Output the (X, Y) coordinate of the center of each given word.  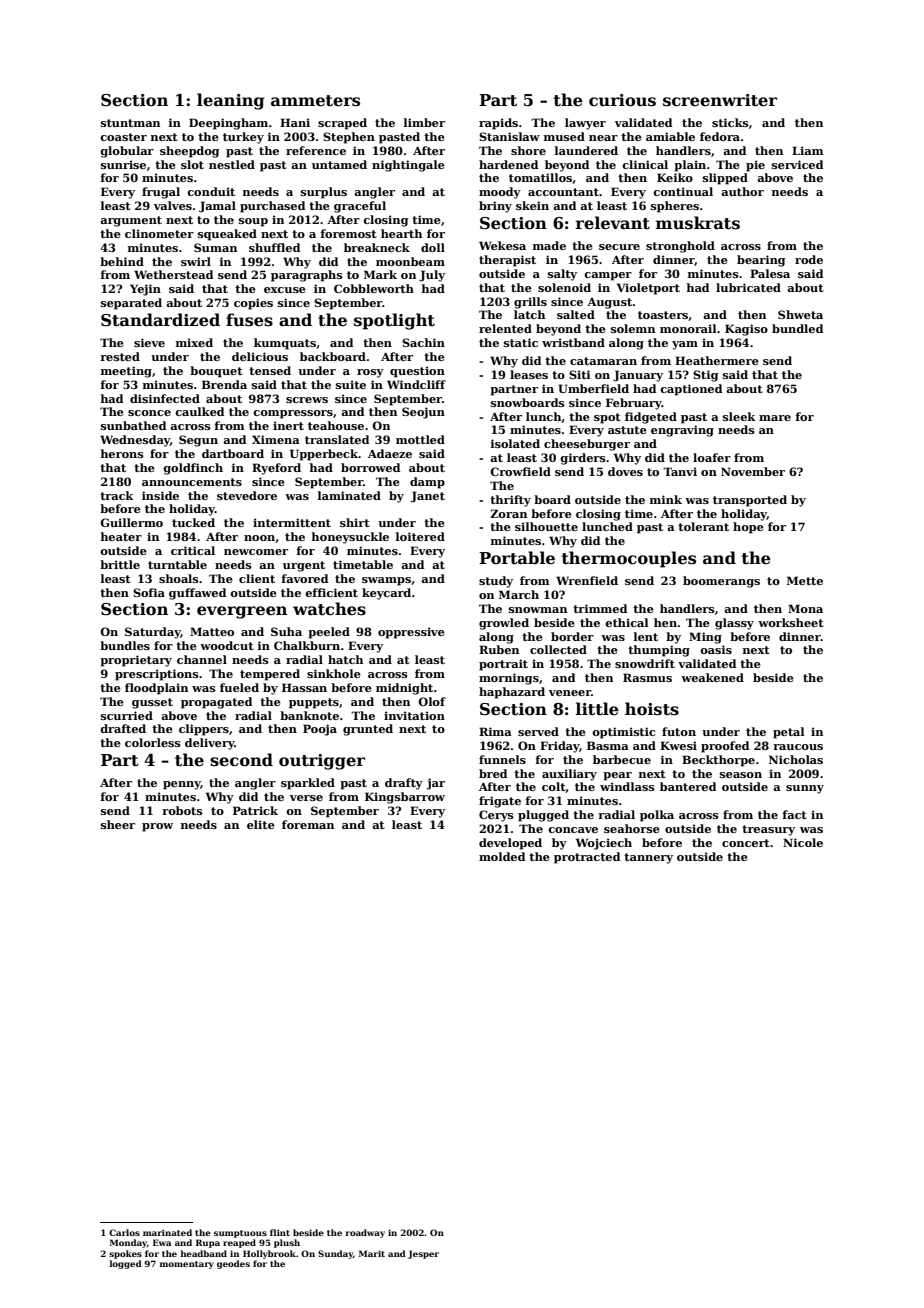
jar (435, 784)
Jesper (423, 1254)
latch (529, 314)
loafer (712, 457)
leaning (230, 101)
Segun (198, 441)
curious (622, 100)
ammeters (315, 101)
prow (157, 827)
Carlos (124, 1232)
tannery (648, 858)
